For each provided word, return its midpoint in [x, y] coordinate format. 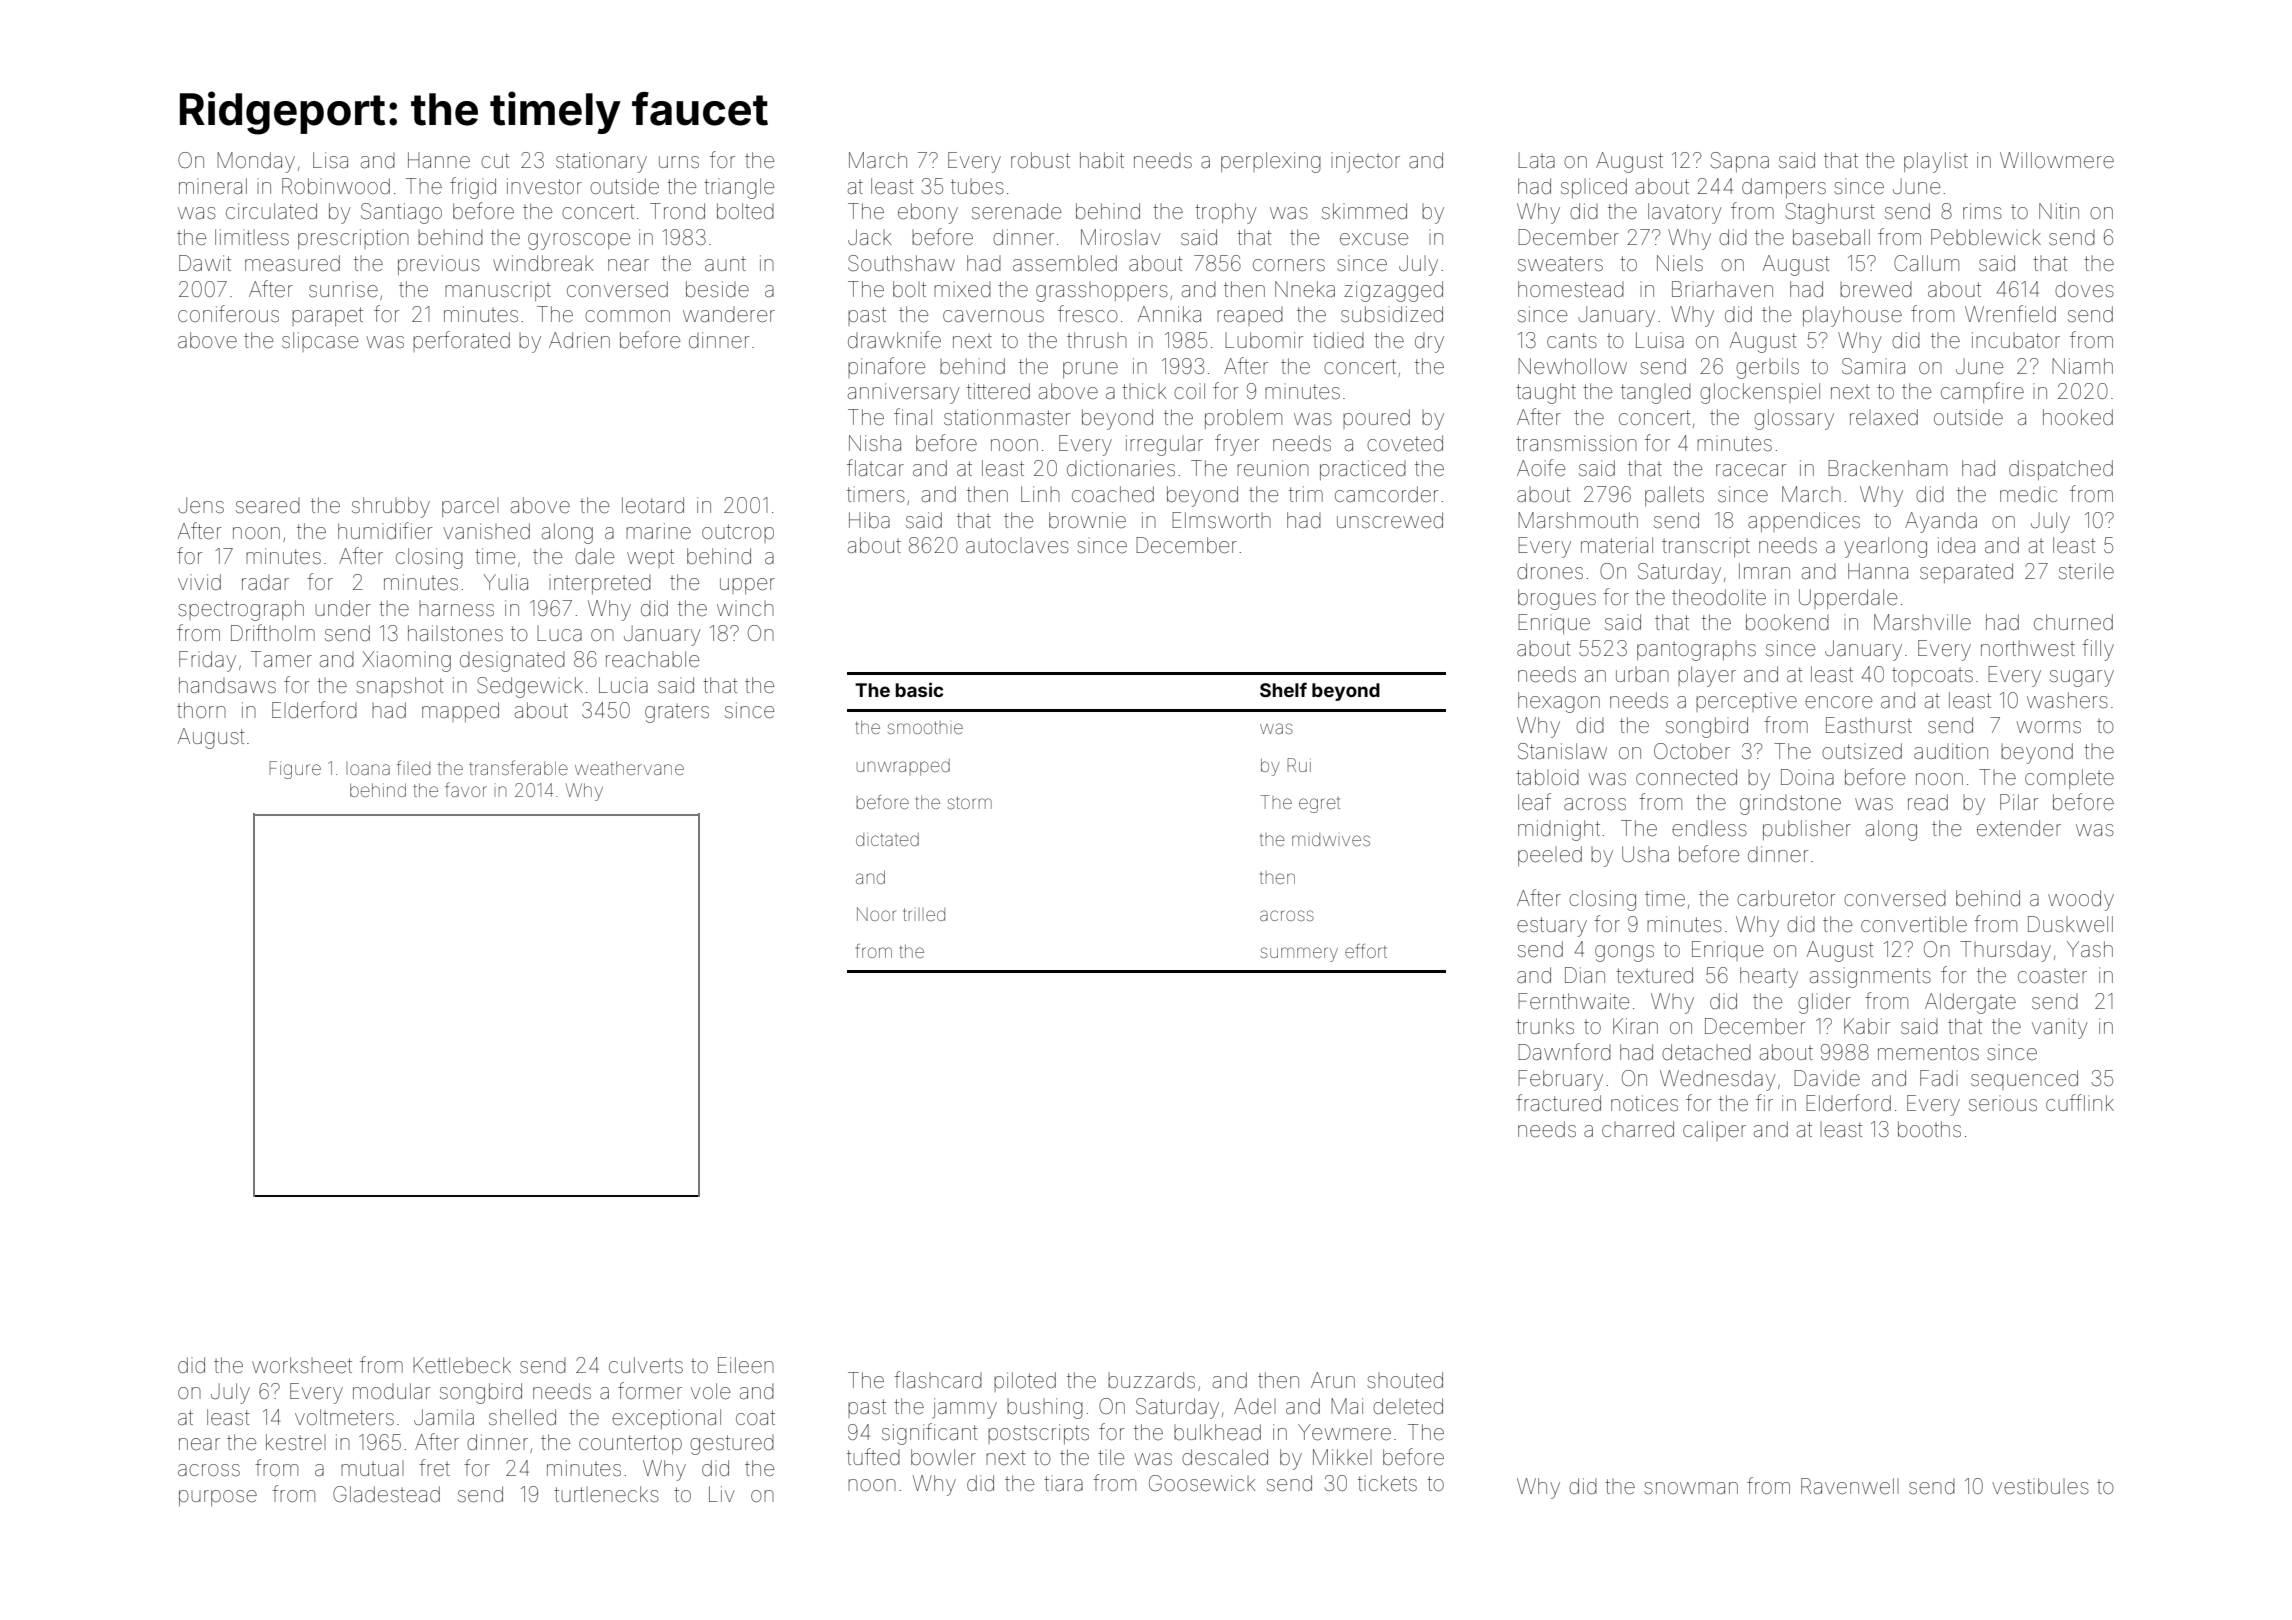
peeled [1550, 856]
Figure [295, 770]
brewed [1876, 289]
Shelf [1283, 689]
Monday [256, 162]
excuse [1374, 239]
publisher [1807, 830]
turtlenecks [606, 1494]
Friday [207, 661]
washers [2067, 700]
